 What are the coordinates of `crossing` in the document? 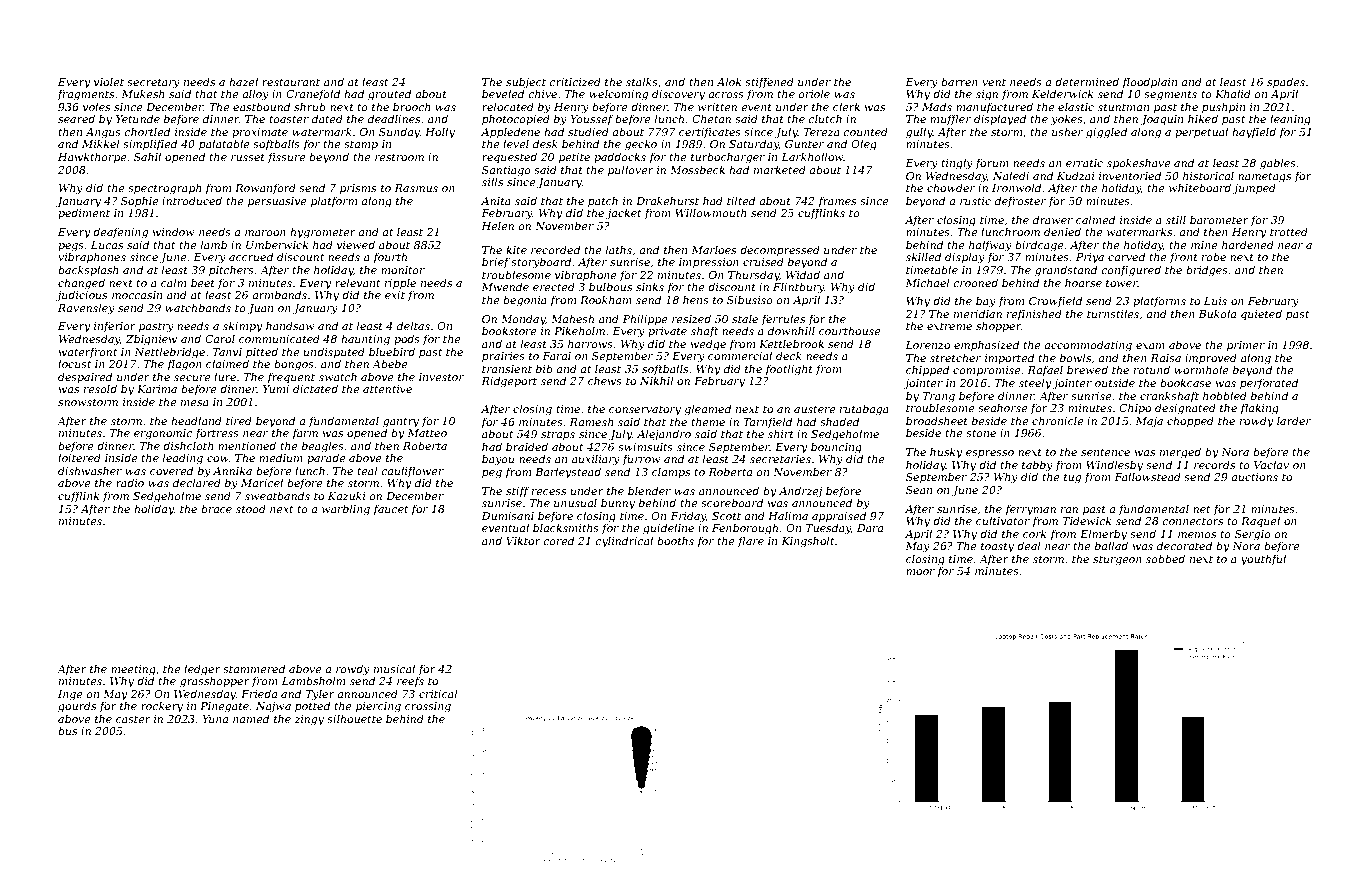 It's located at (428, 707).
